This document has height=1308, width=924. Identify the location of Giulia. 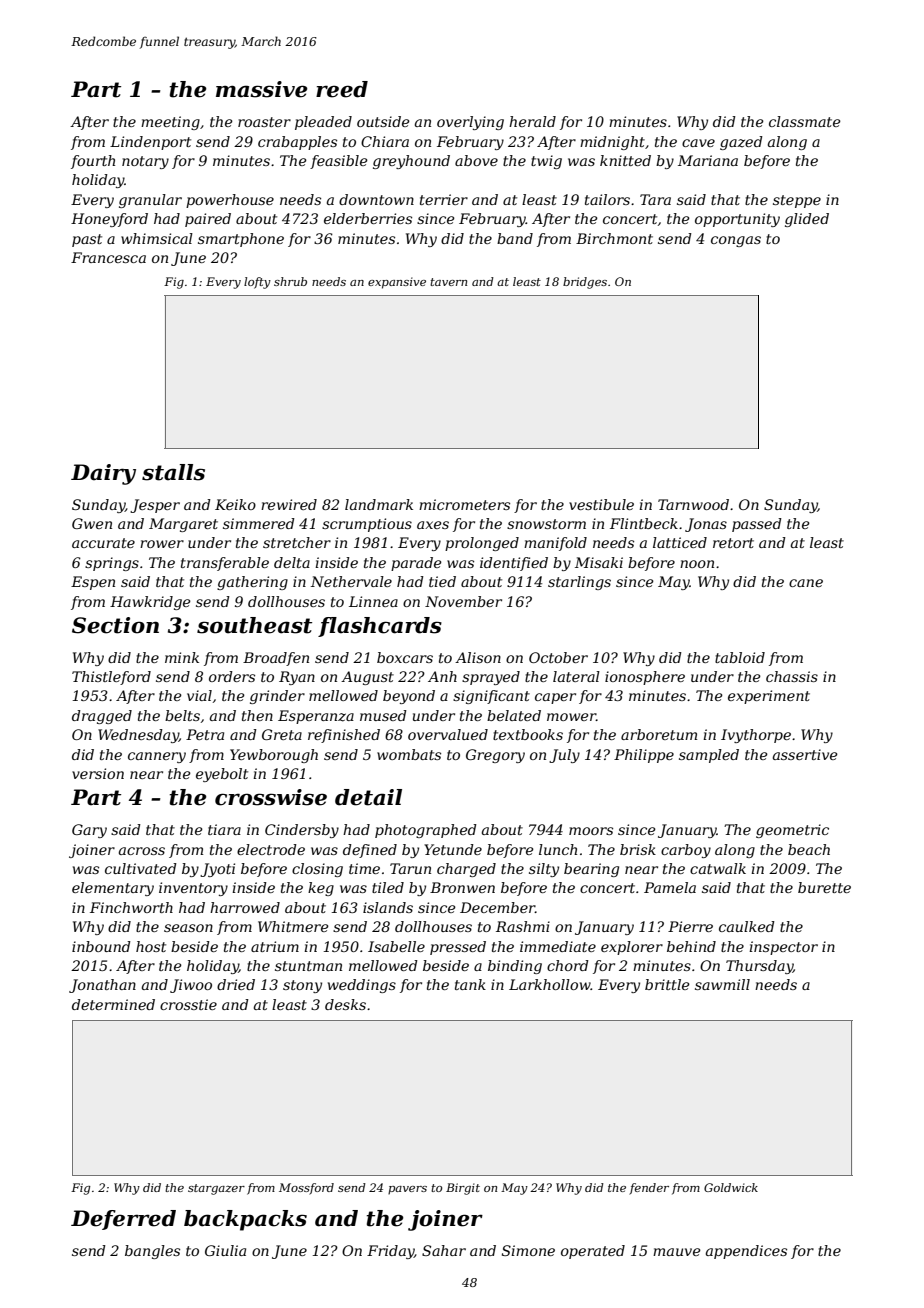
(225, 1250).
